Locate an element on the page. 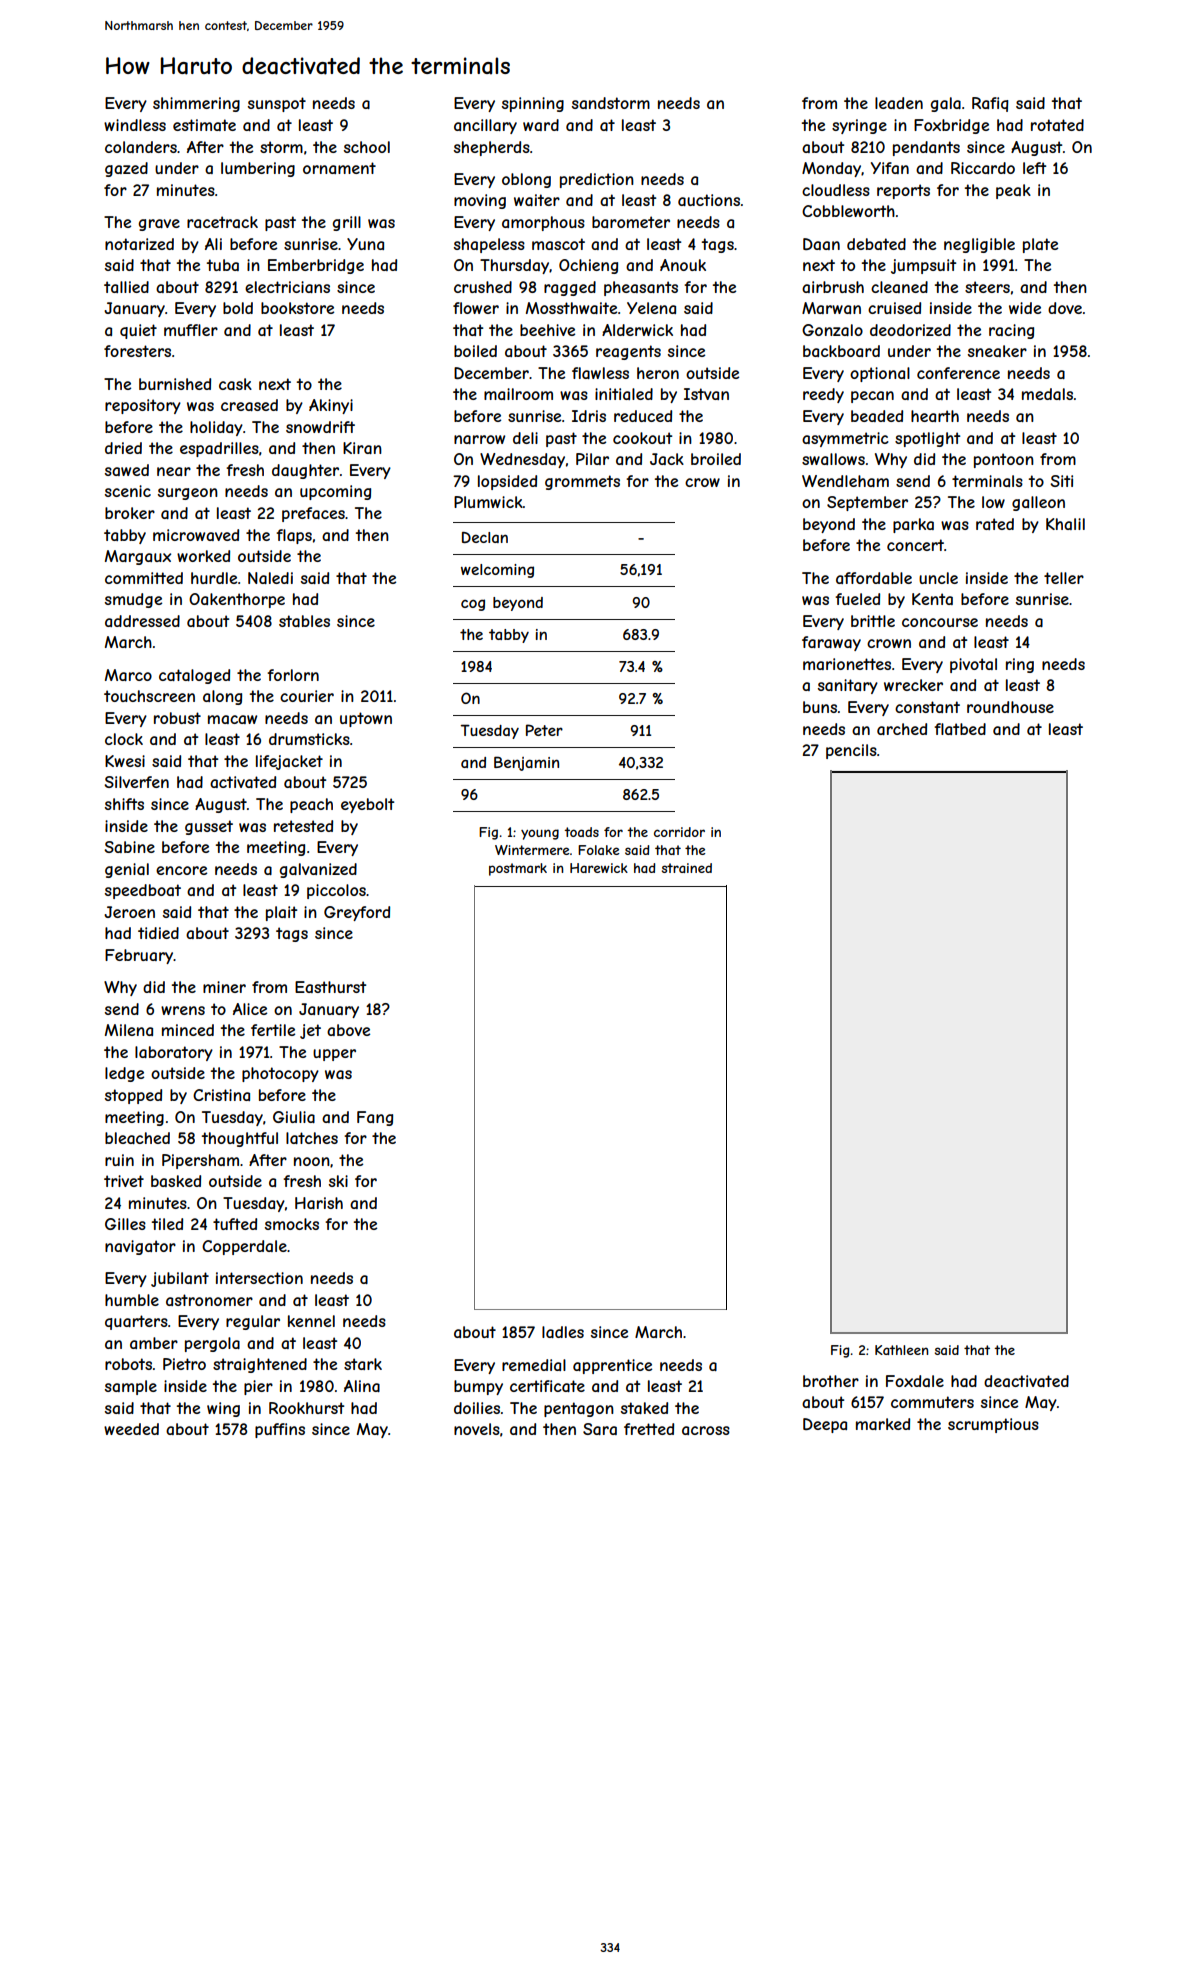 Image resolution: width=1201 pixels, height=1979 pixels. leaden is located at coordinates (899, 103).
